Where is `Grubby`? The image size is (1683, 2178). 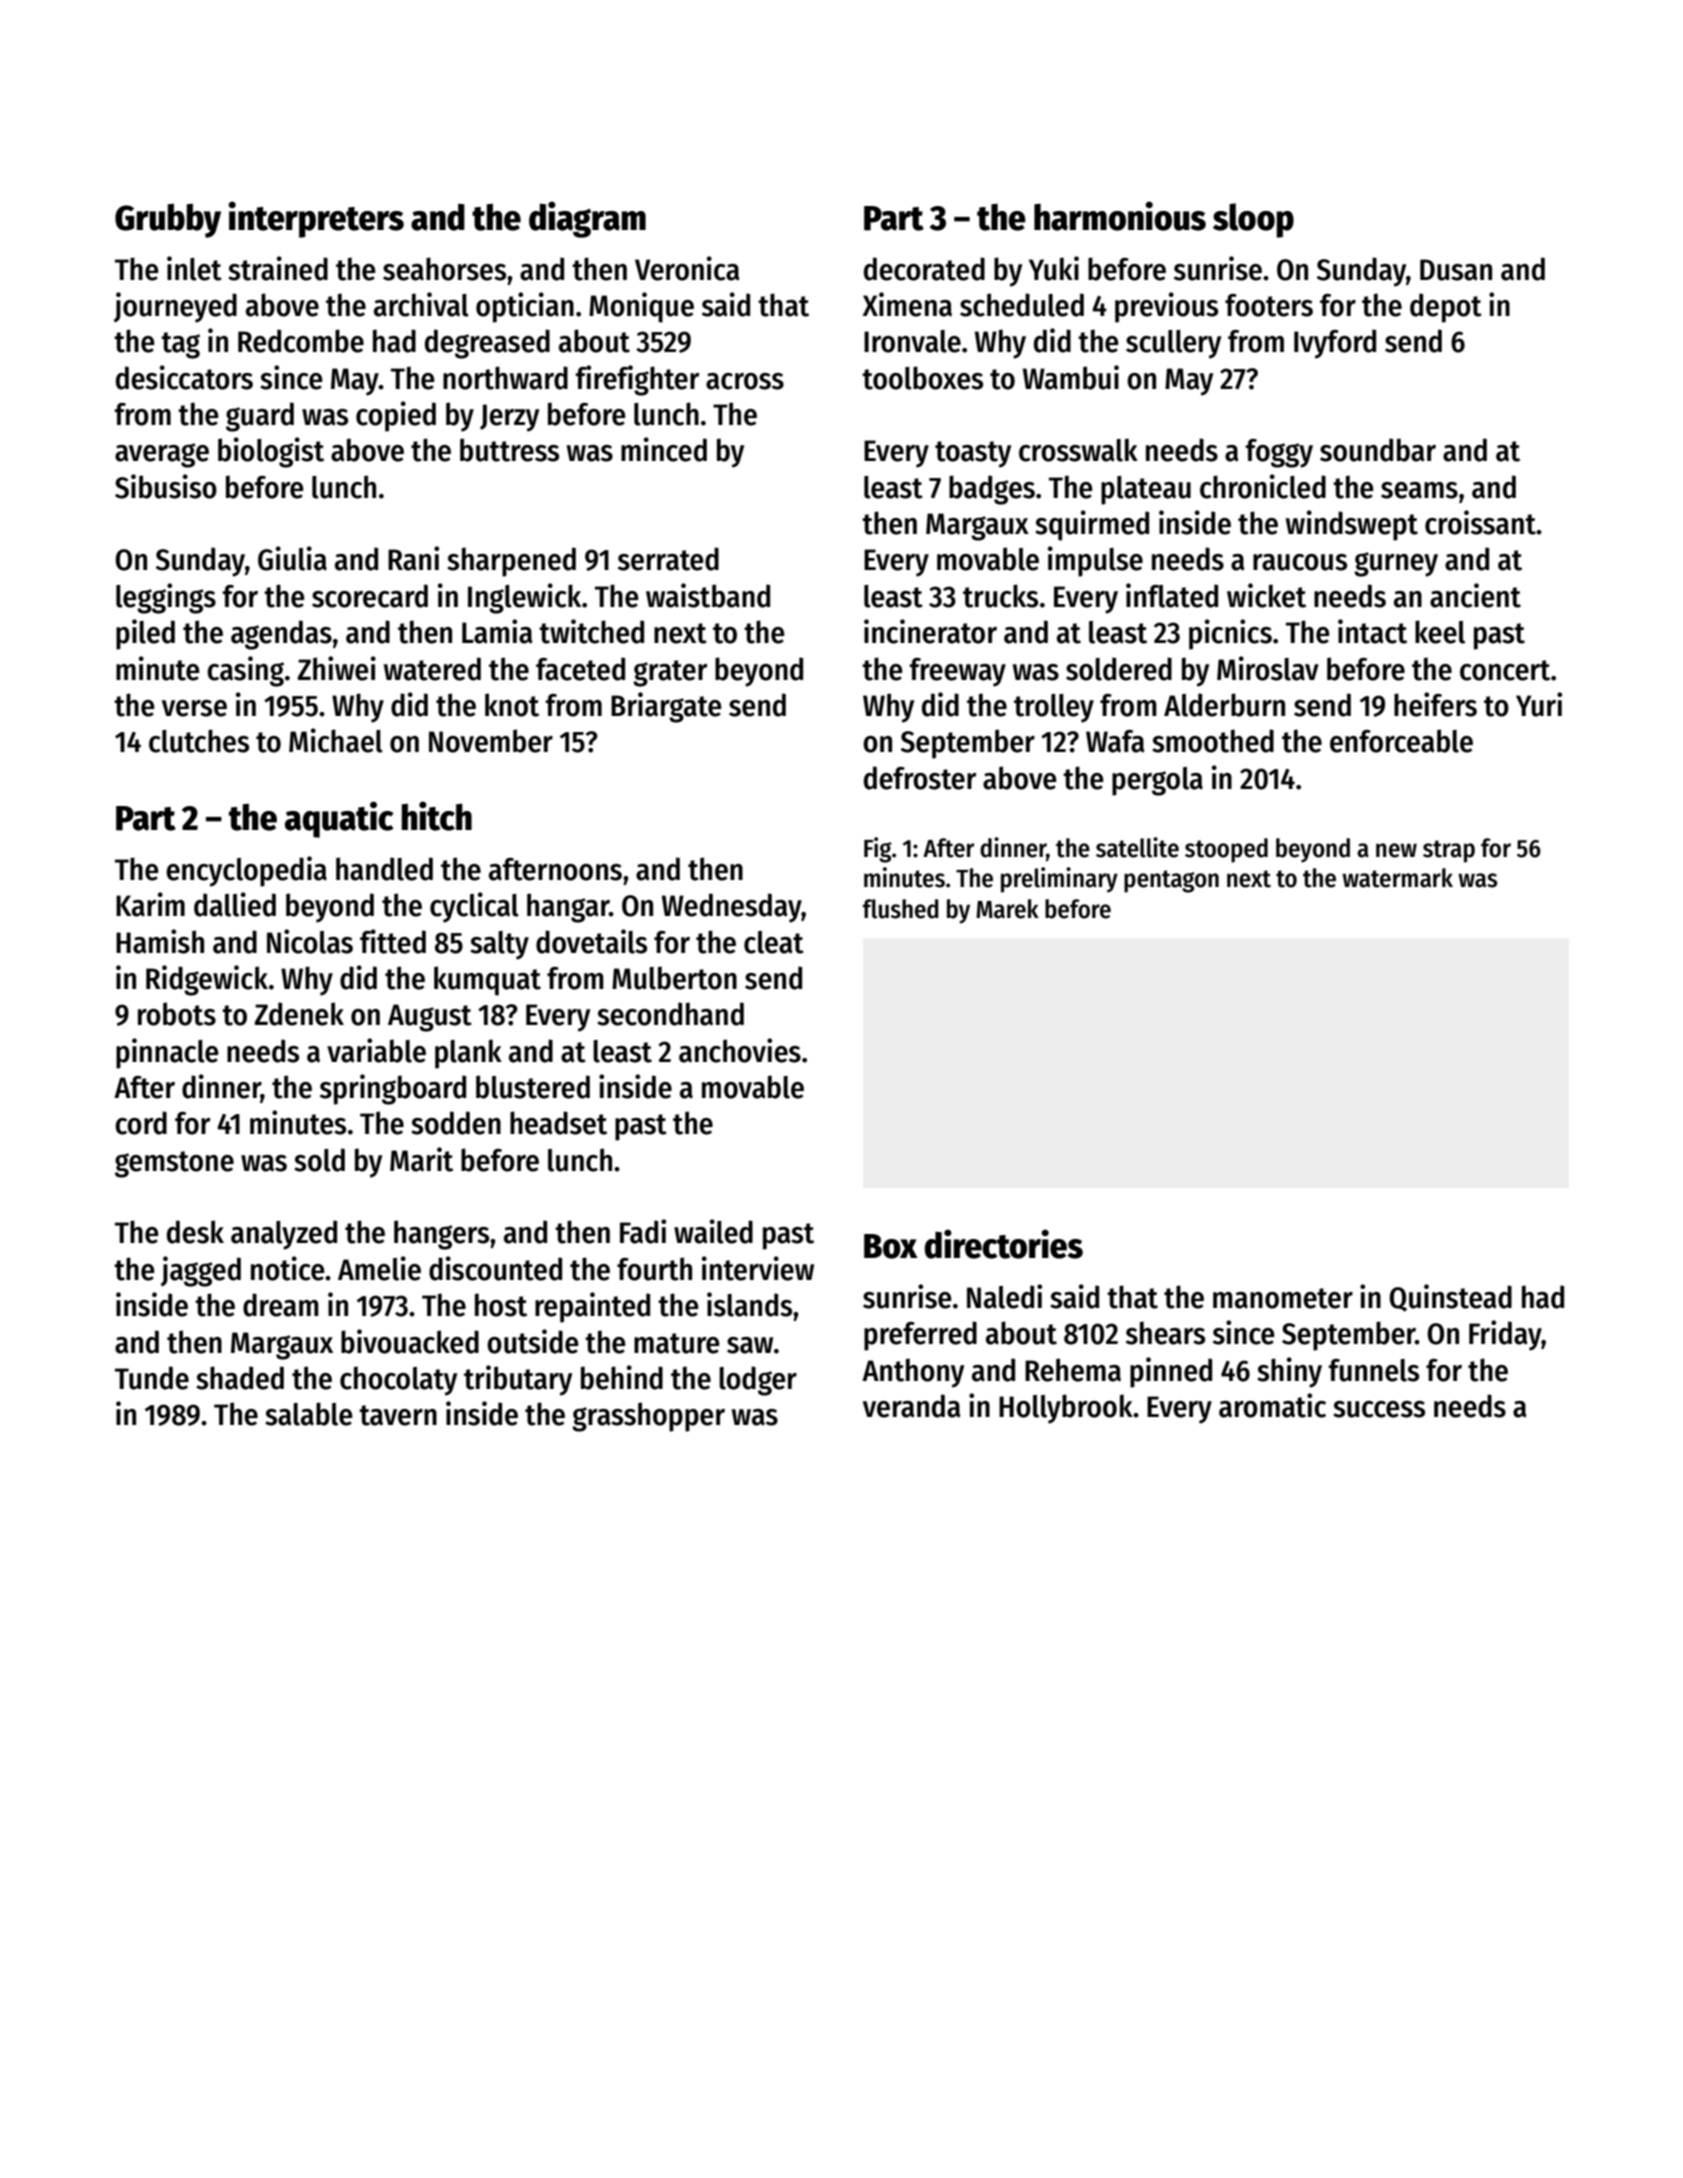 Grubby is located at coordinates (168, 220).
